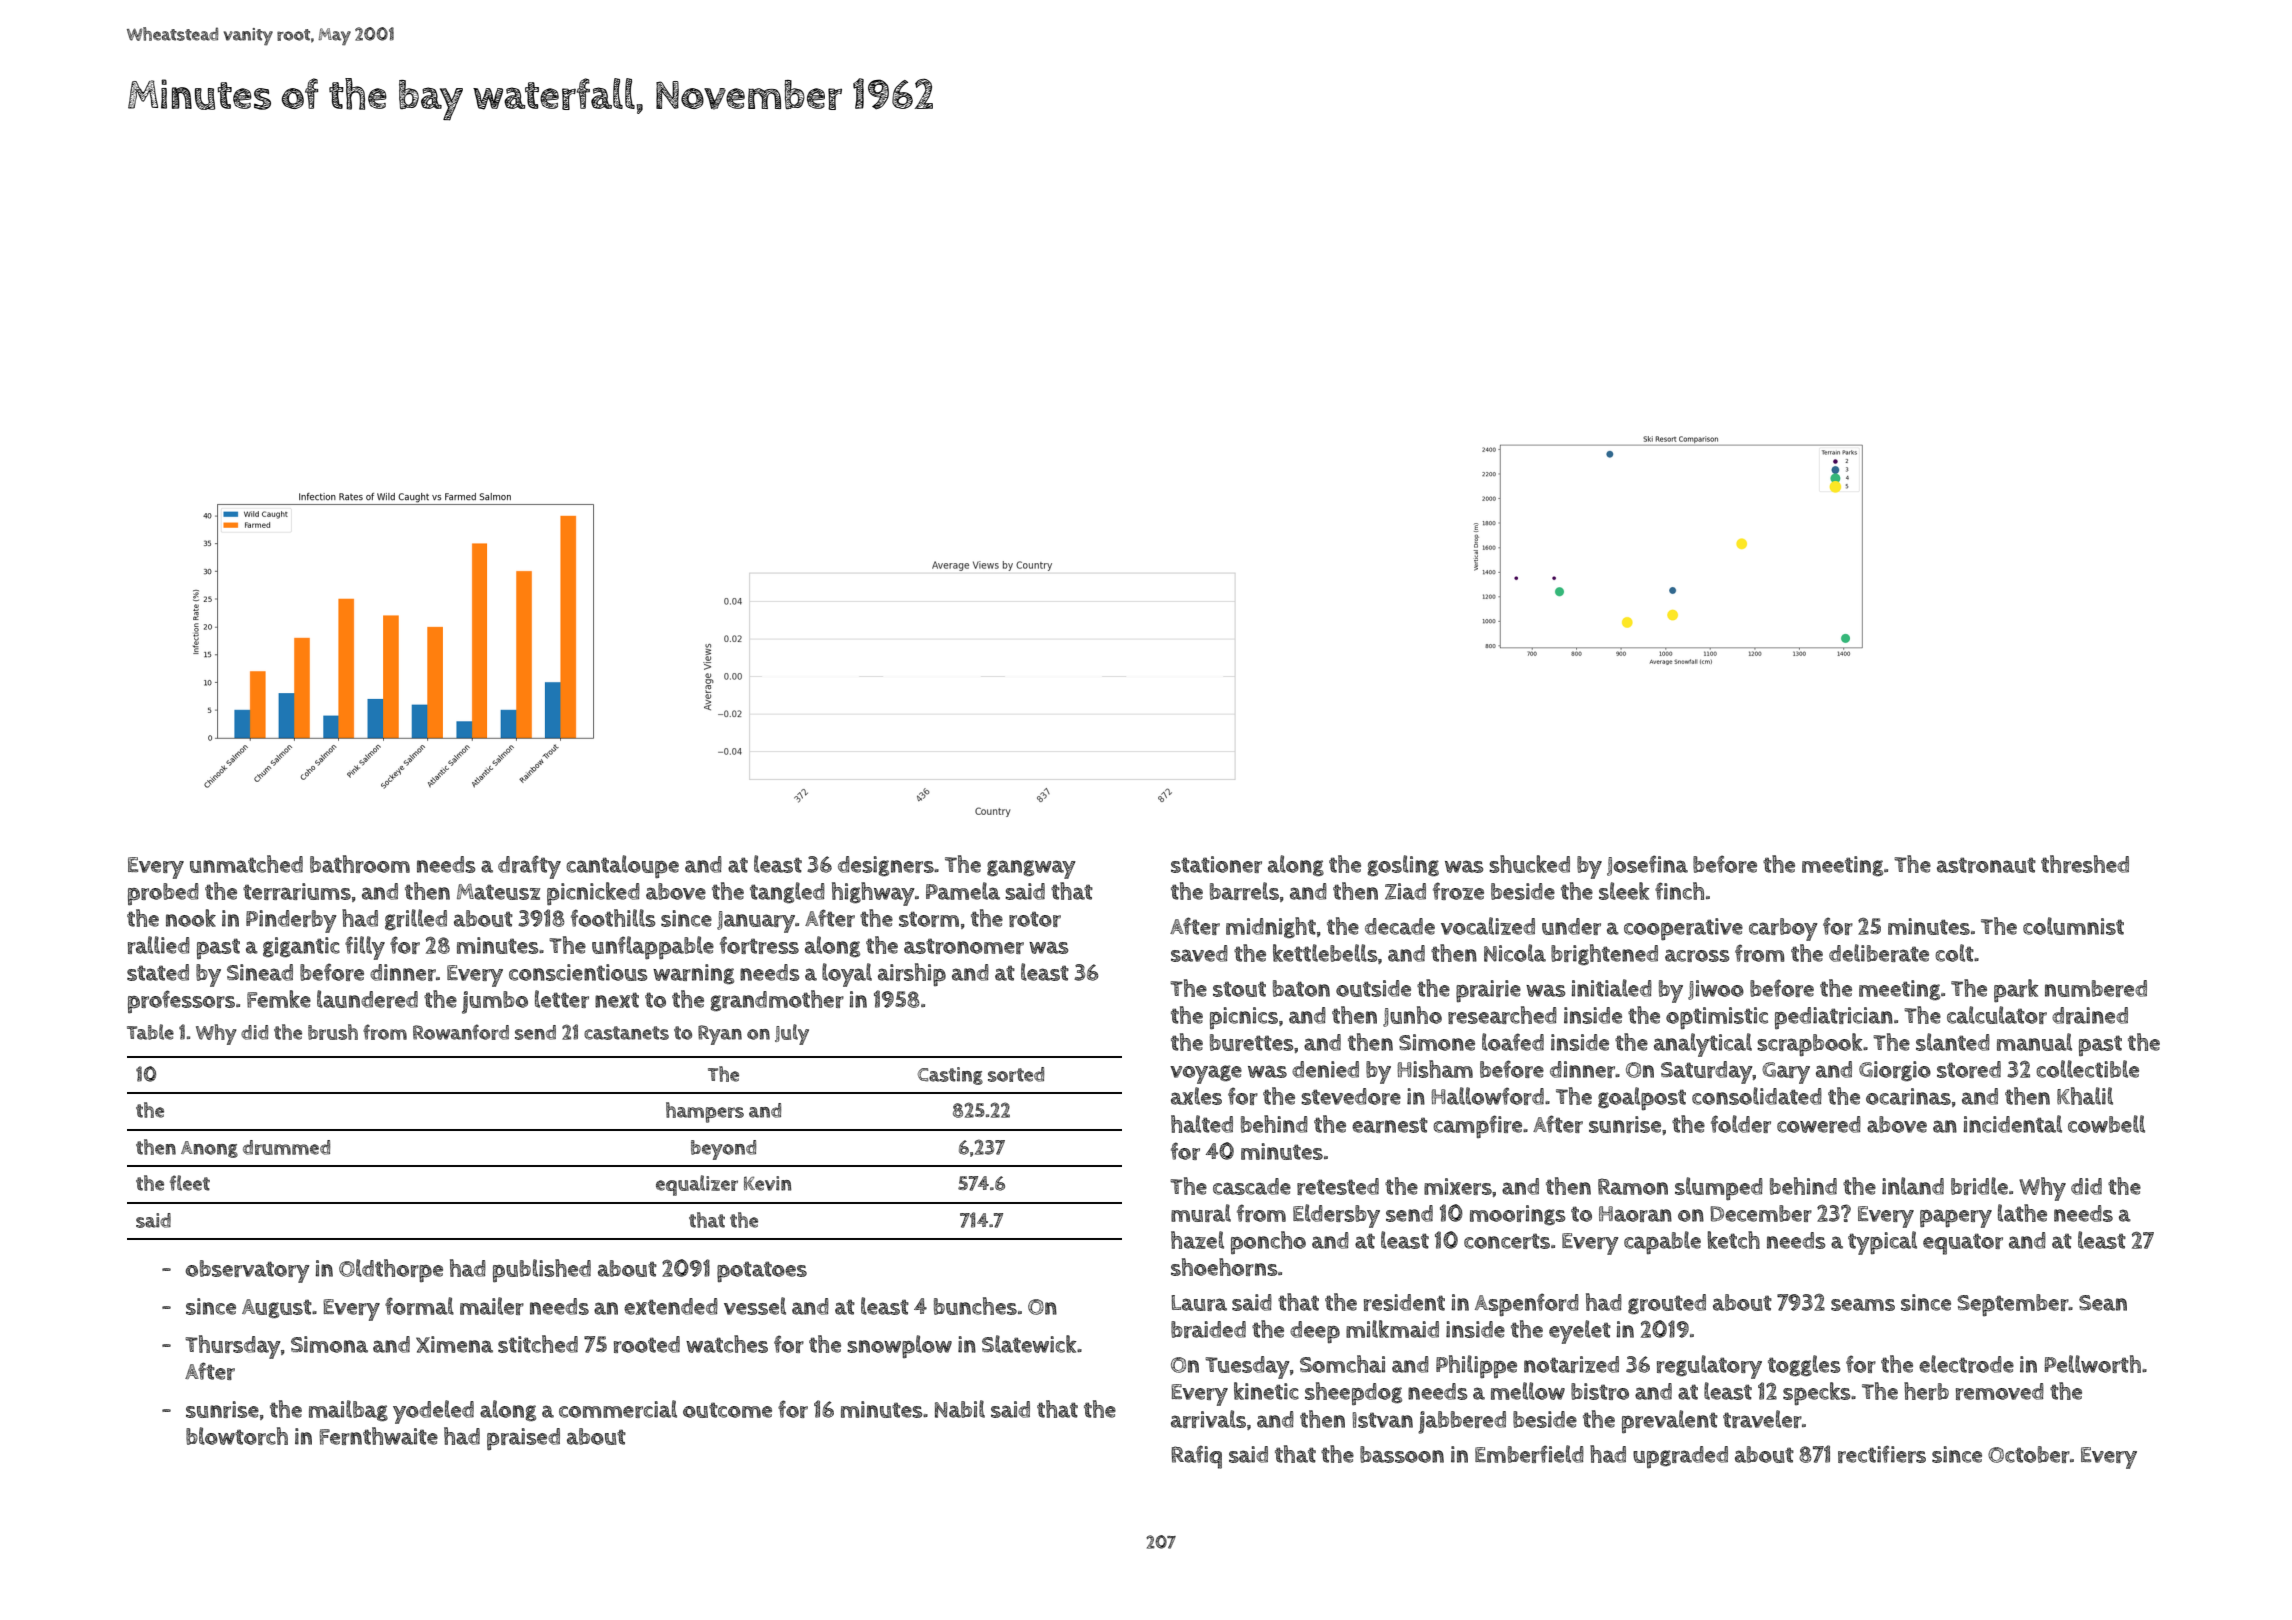 This page has height=1620, width=2292. Describe the element at coordinates (360, 864) in the page. I see `bathroom` at that location.
